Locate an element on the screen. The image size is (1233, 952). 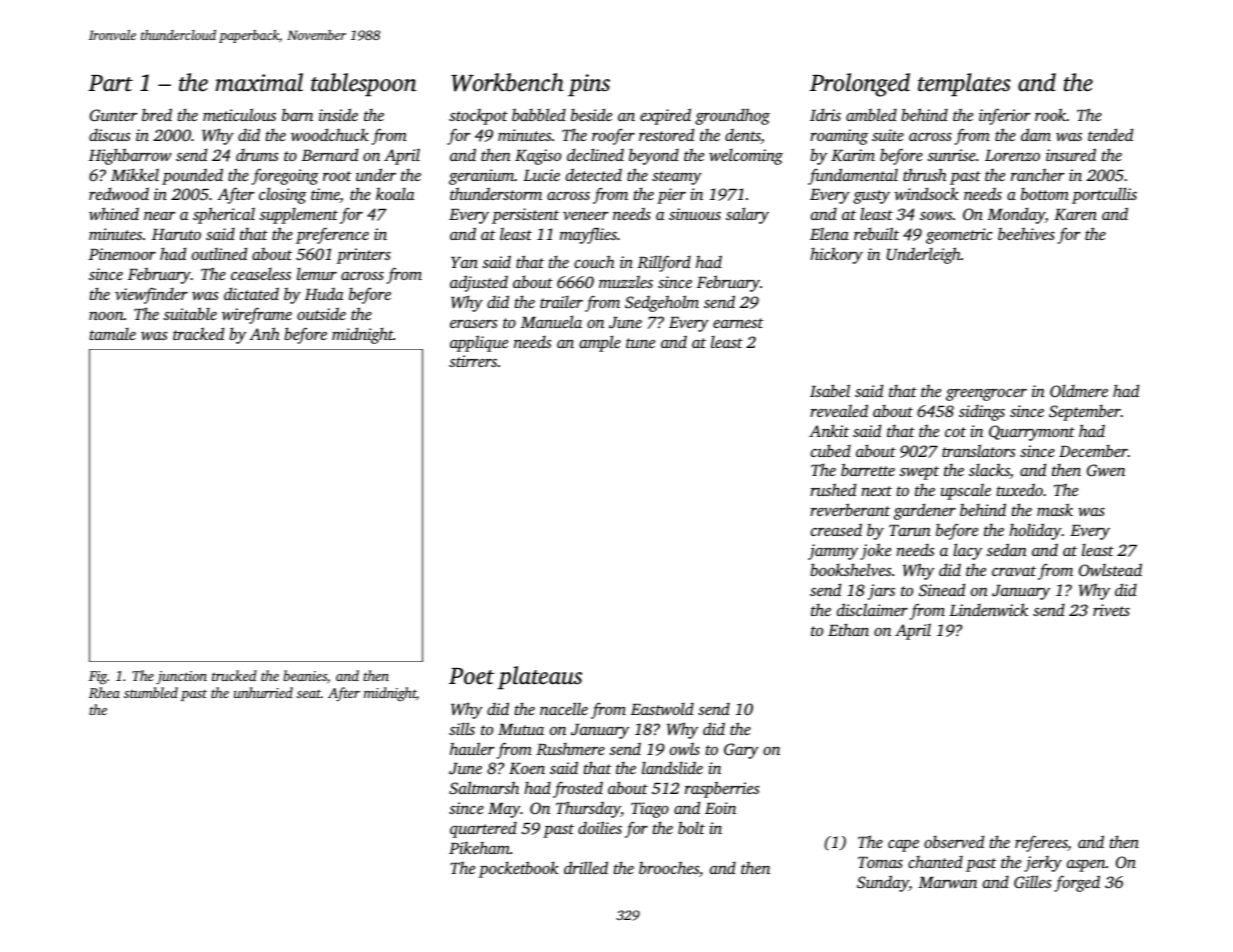
greengrocer is located at coordinates (986, 395).
